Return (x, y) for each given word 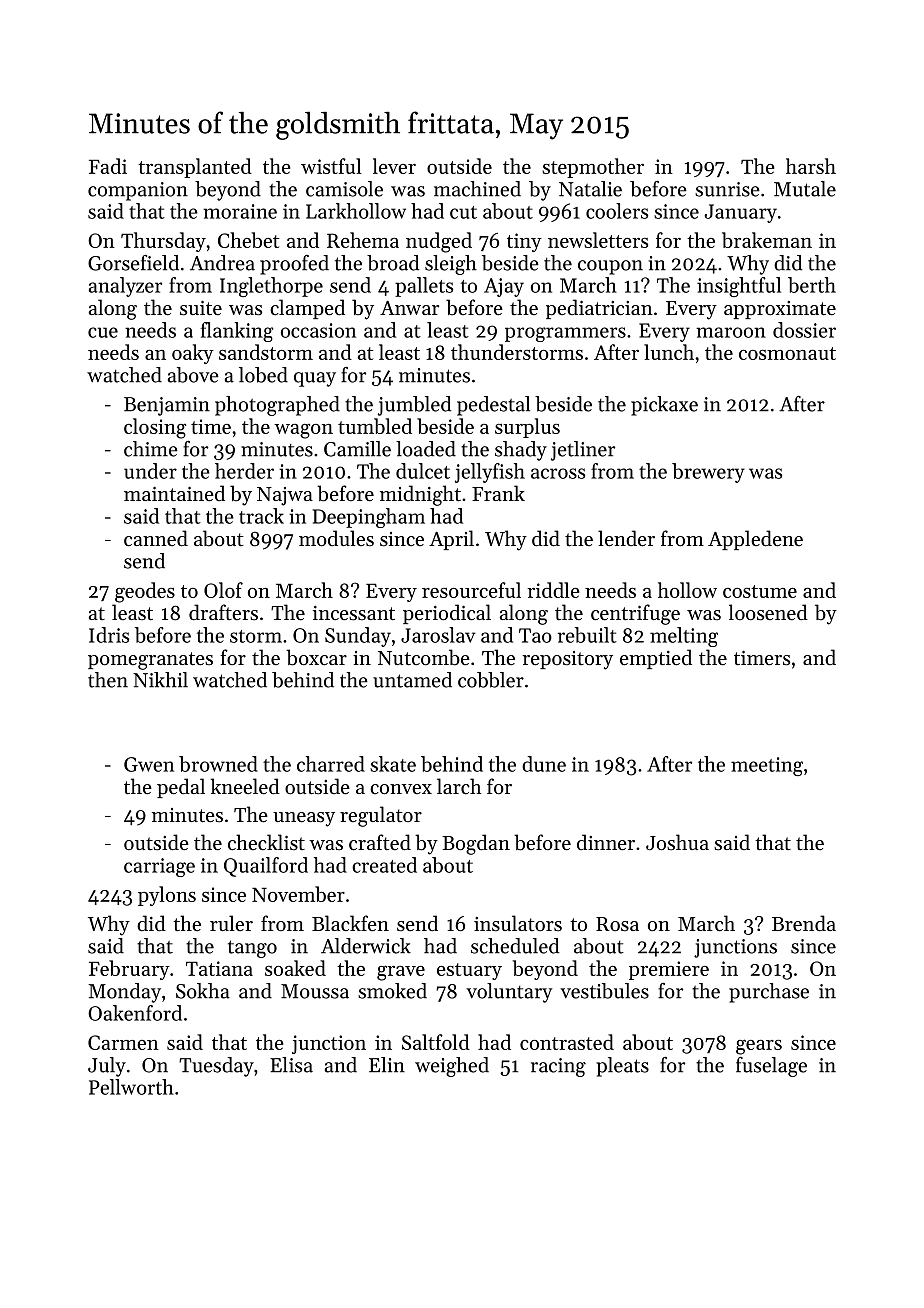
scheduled (515, 946)
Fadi (108, 166)
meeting (767, 766)
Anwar (409, 308)
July (107, 1067)
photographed (277, 406)
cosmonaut (787, 353)
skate (393, 764)
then (108, 680)
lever (394, 166)
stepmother (593, 168)
